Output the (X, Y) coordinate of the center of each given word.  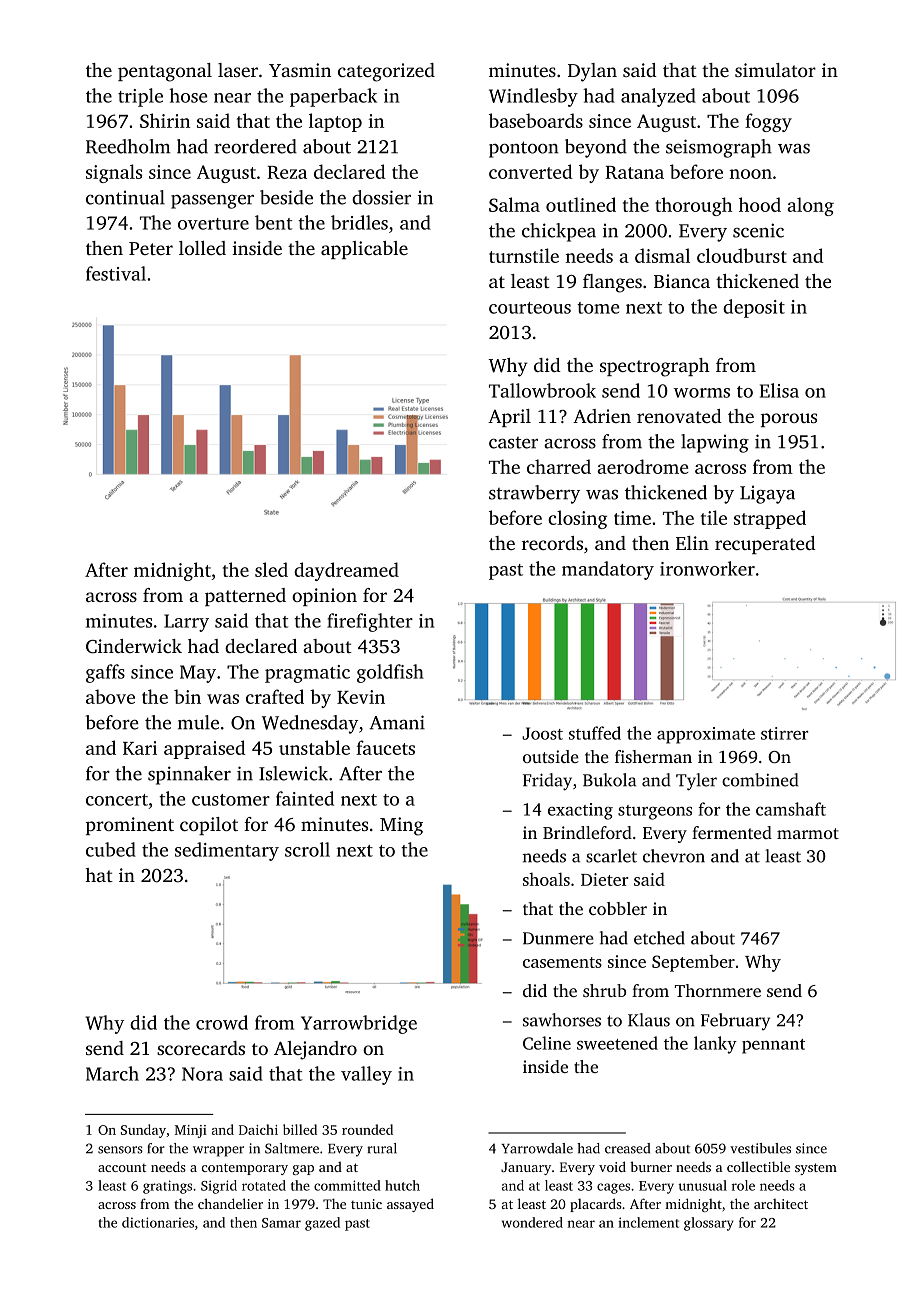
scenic (758, 230)
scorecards (201, 1048)
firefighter (370, 622)
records (552, 543)
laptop (335, 122)
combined (760, 780)
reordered (255, 146)
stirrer (785, 733)
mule (198, 722)
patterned (245, 597)
